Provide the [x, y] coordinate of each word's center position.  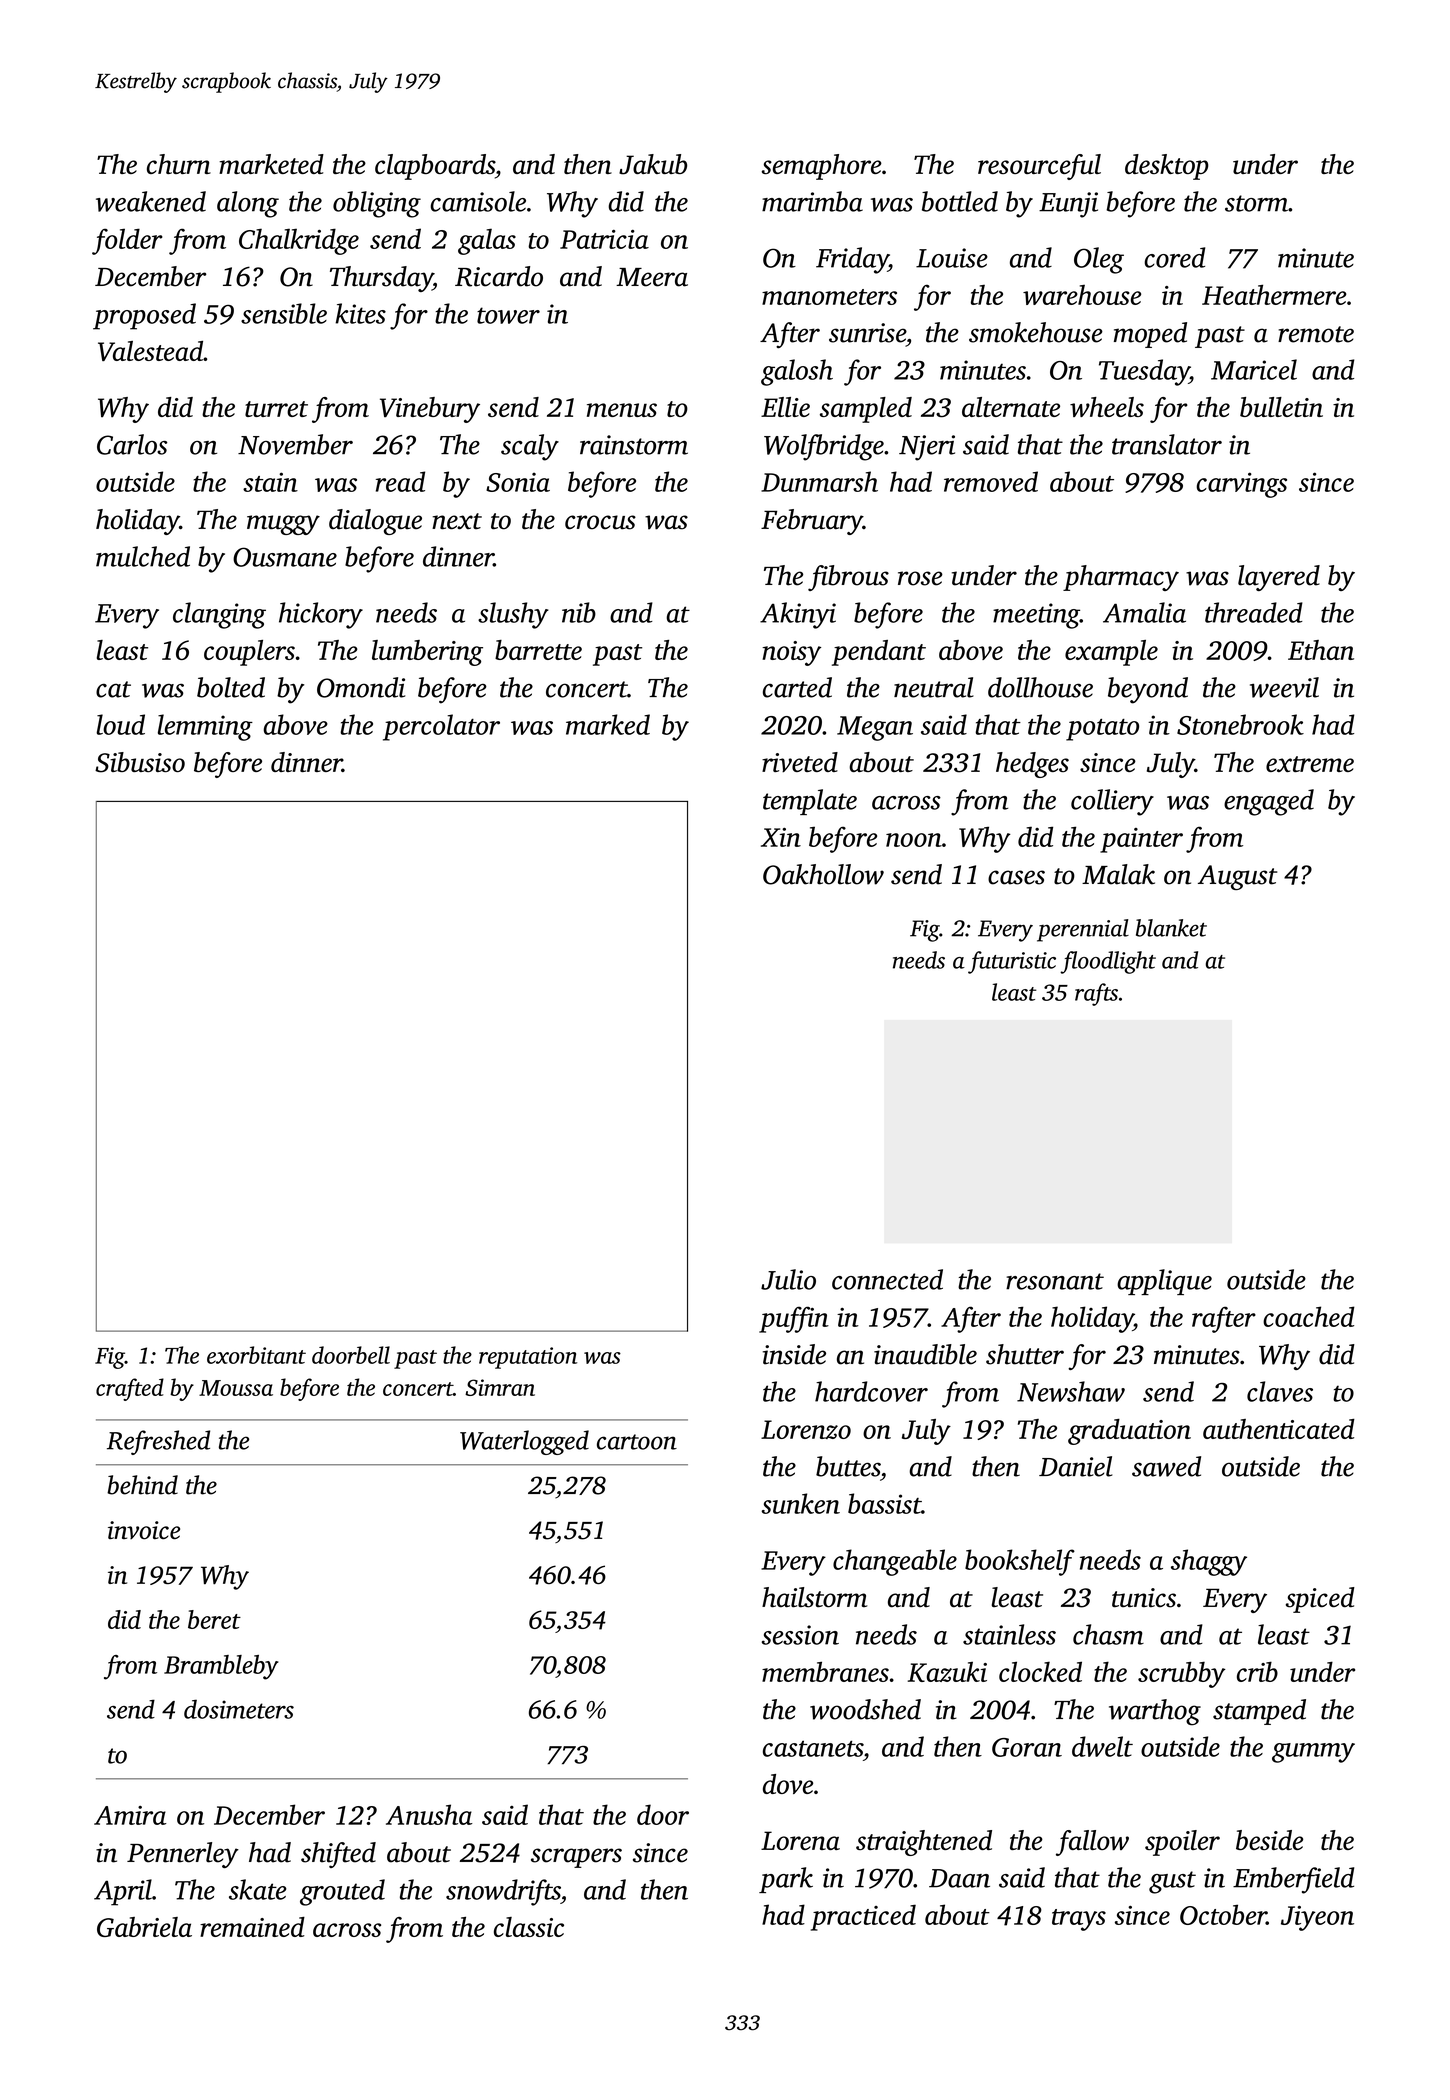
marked [608, 724]
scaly [530, 447]
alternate [1011, 407]
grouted [342, 1892]
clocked [1040, 1671]
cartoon [637, 1442]
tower [508, 315]
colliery [1112, 802]
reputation [528, 1358]
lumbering [427, 653]
